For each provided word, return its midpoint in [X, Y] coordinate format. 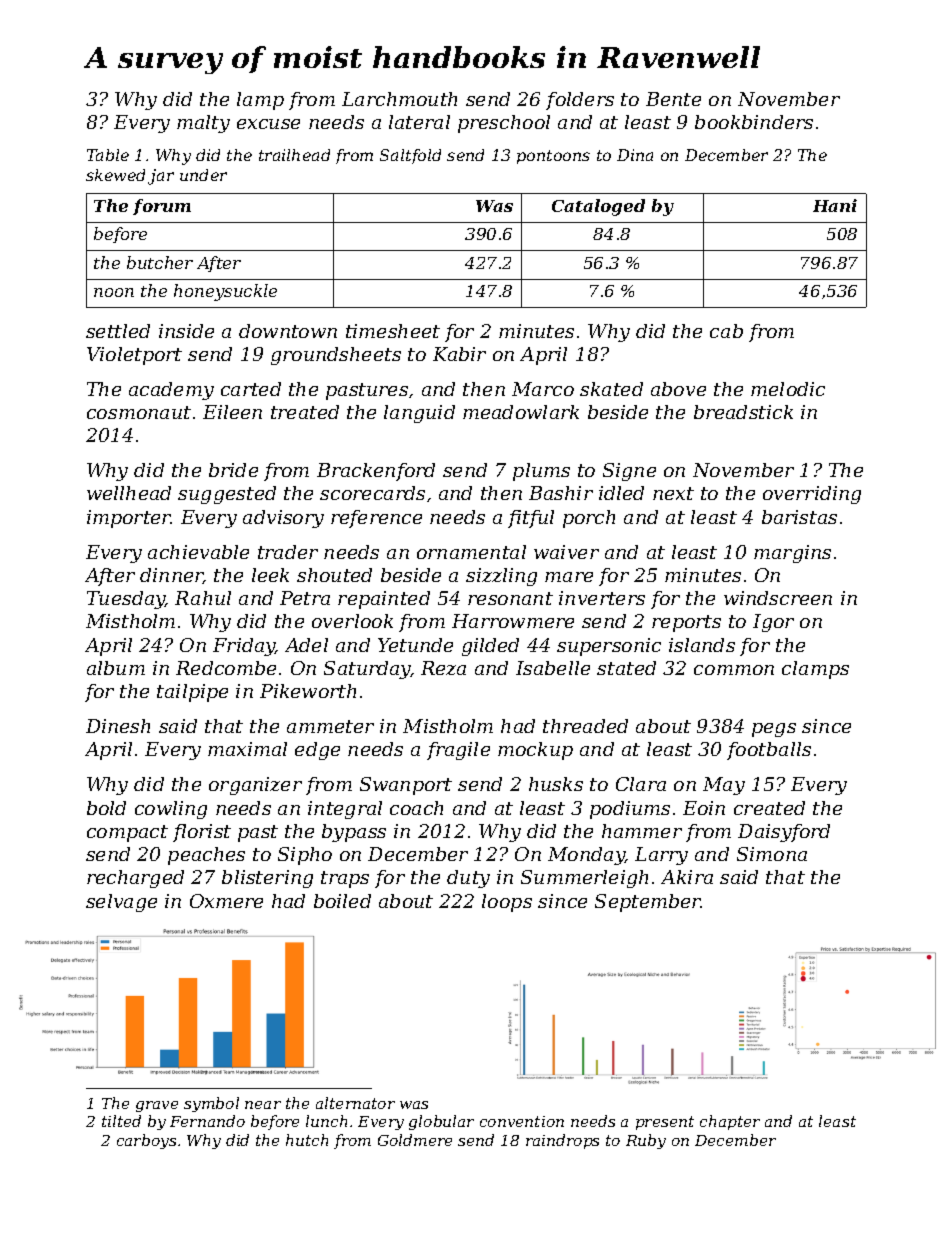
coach [416, 808]
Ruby [646, 1141]
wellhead [129, 493]
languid [419, 414]
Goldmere [415, 1140]
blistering [267, 879]
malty [203, 124]
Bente [673, 99]
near [263, 1105]
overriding [812, 495]
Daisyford [784, 833]
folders [580, 101]
